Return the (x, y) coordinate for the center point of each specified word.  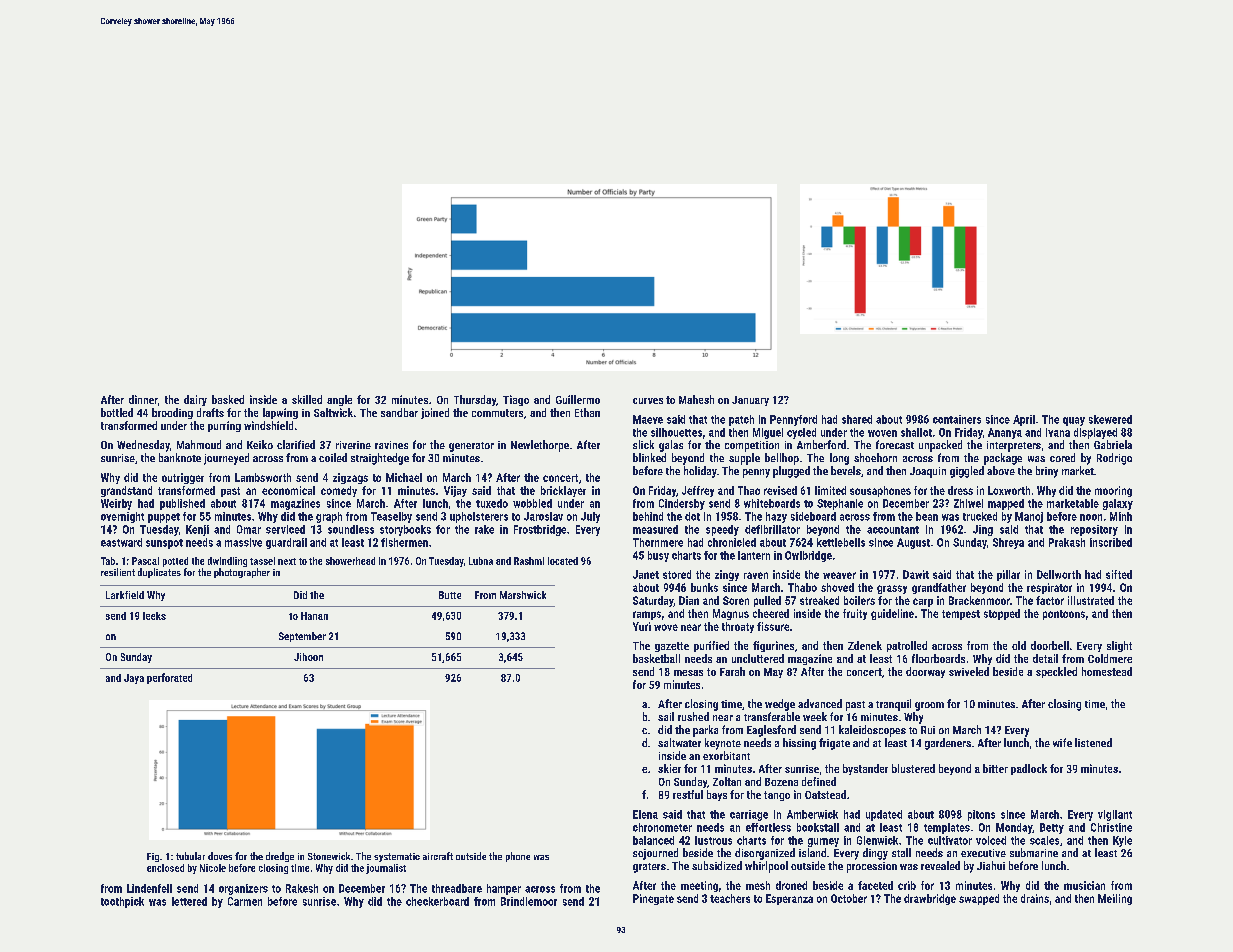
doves (220, 856)
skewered (1110, 419)
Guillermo (578, 399)
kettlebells (841, 542)
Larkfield (125, 595)
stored (677, 574)
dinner (143, 399)
